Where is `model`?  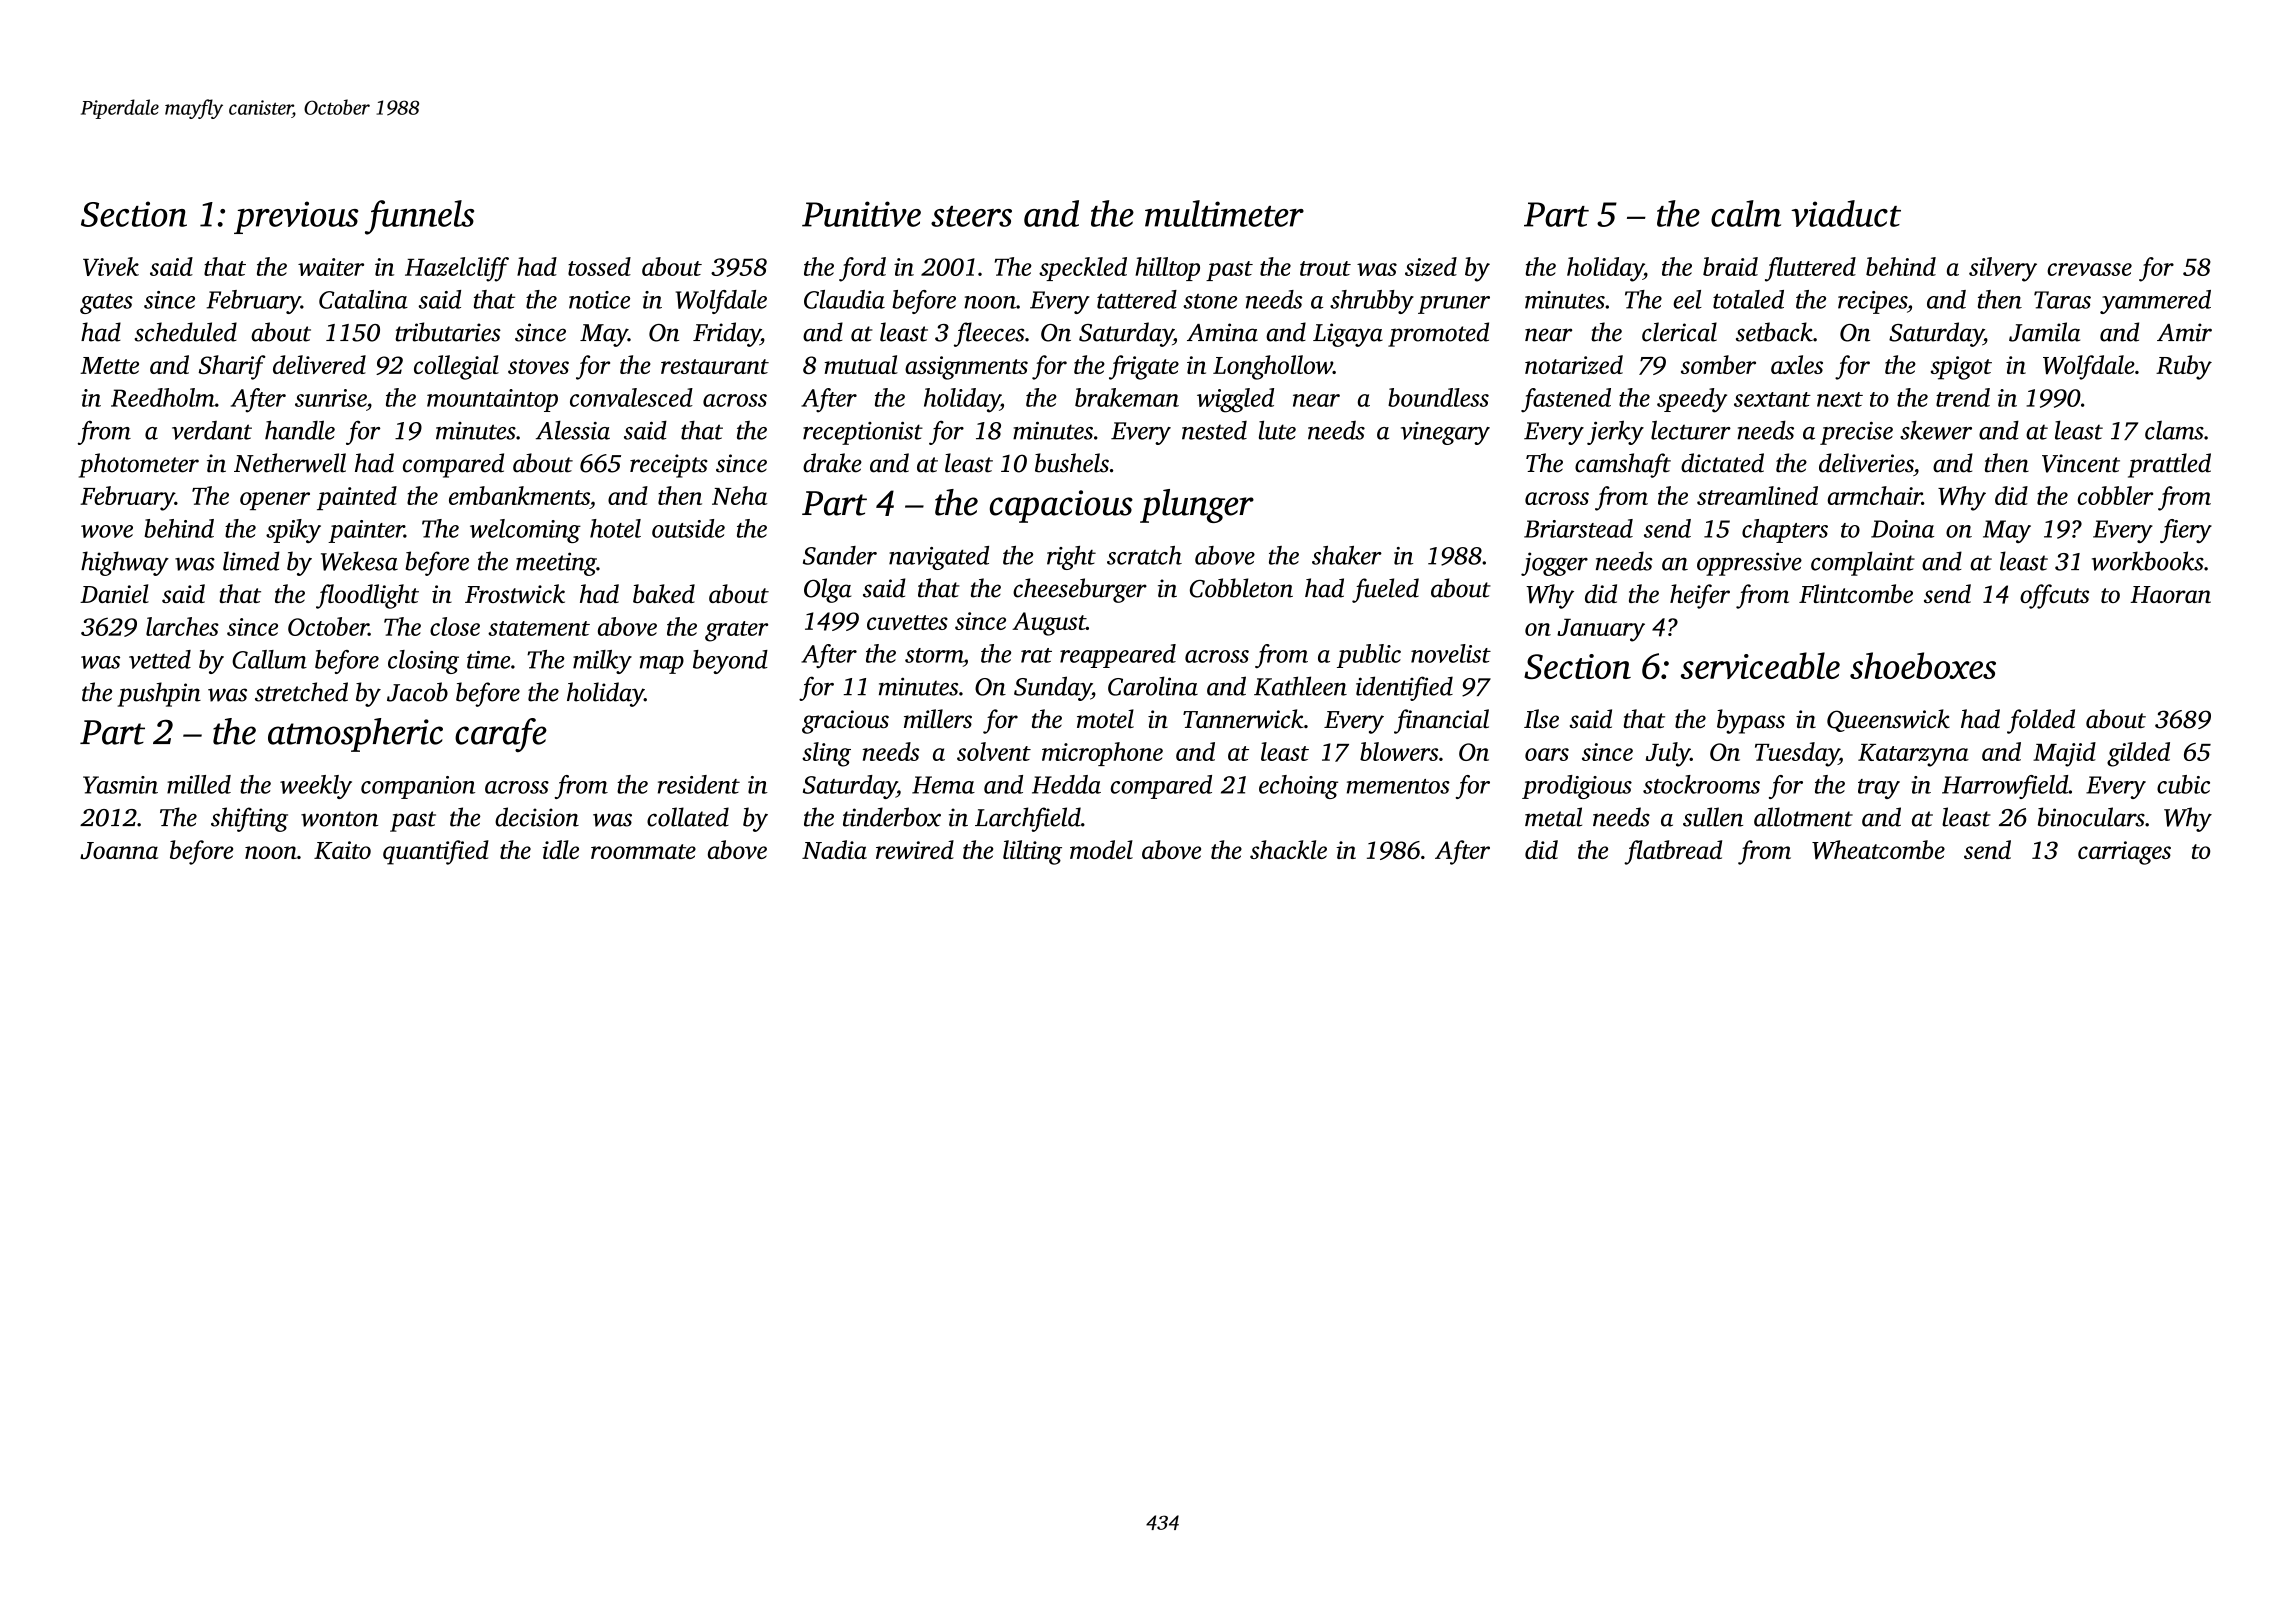
model is located at coordinates (1101, 849).
